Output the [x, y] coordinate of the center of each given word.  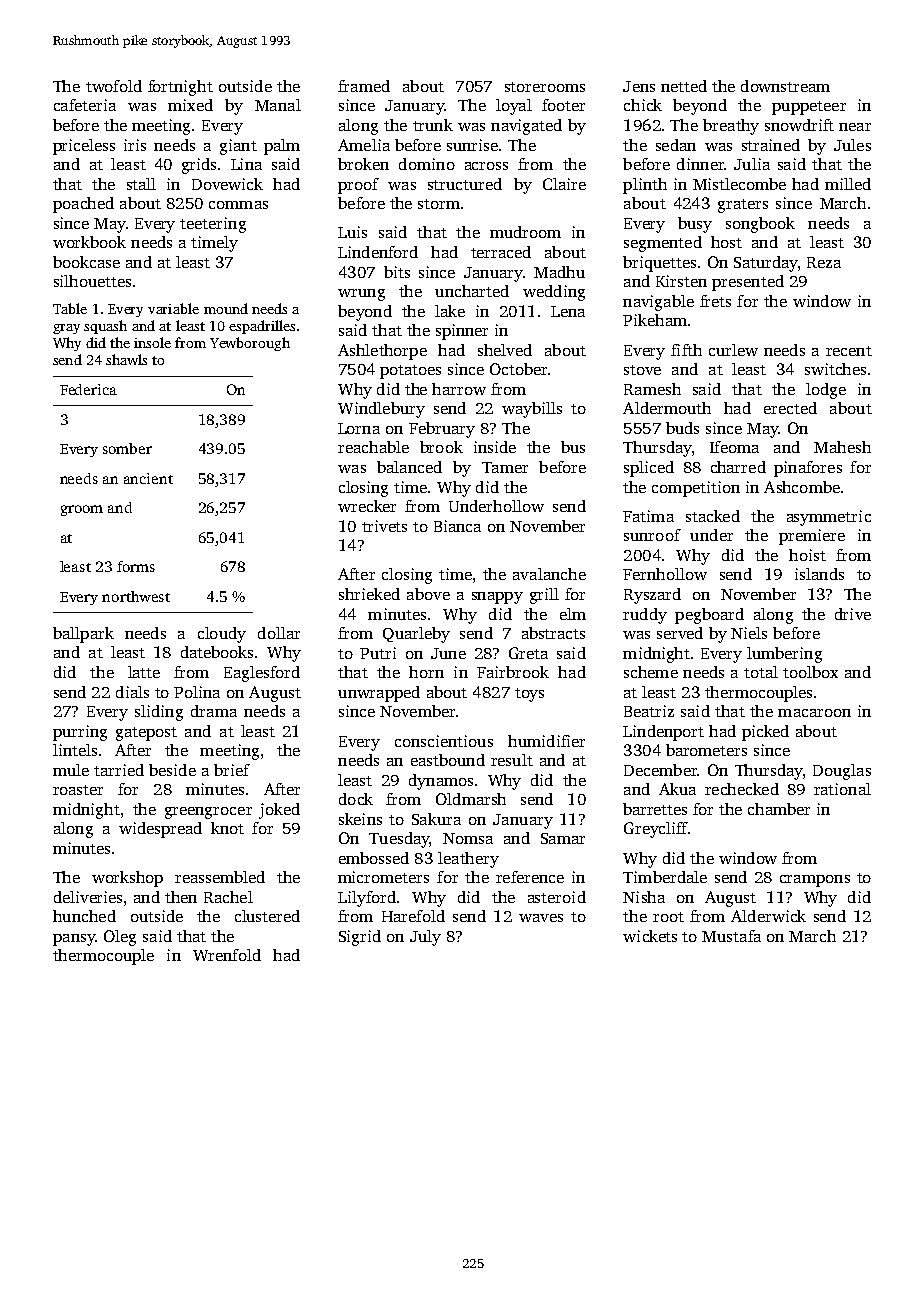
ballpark [83, 635]
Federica [88, 389]
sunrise [472, 145]
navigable [658, 303]
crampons [815, 881]
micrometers [383, 877]
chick [643, 105]
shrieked [369, 594]
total [761, 672]
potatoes [410, 372]
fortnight [180, 88]
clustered [267, 916]
